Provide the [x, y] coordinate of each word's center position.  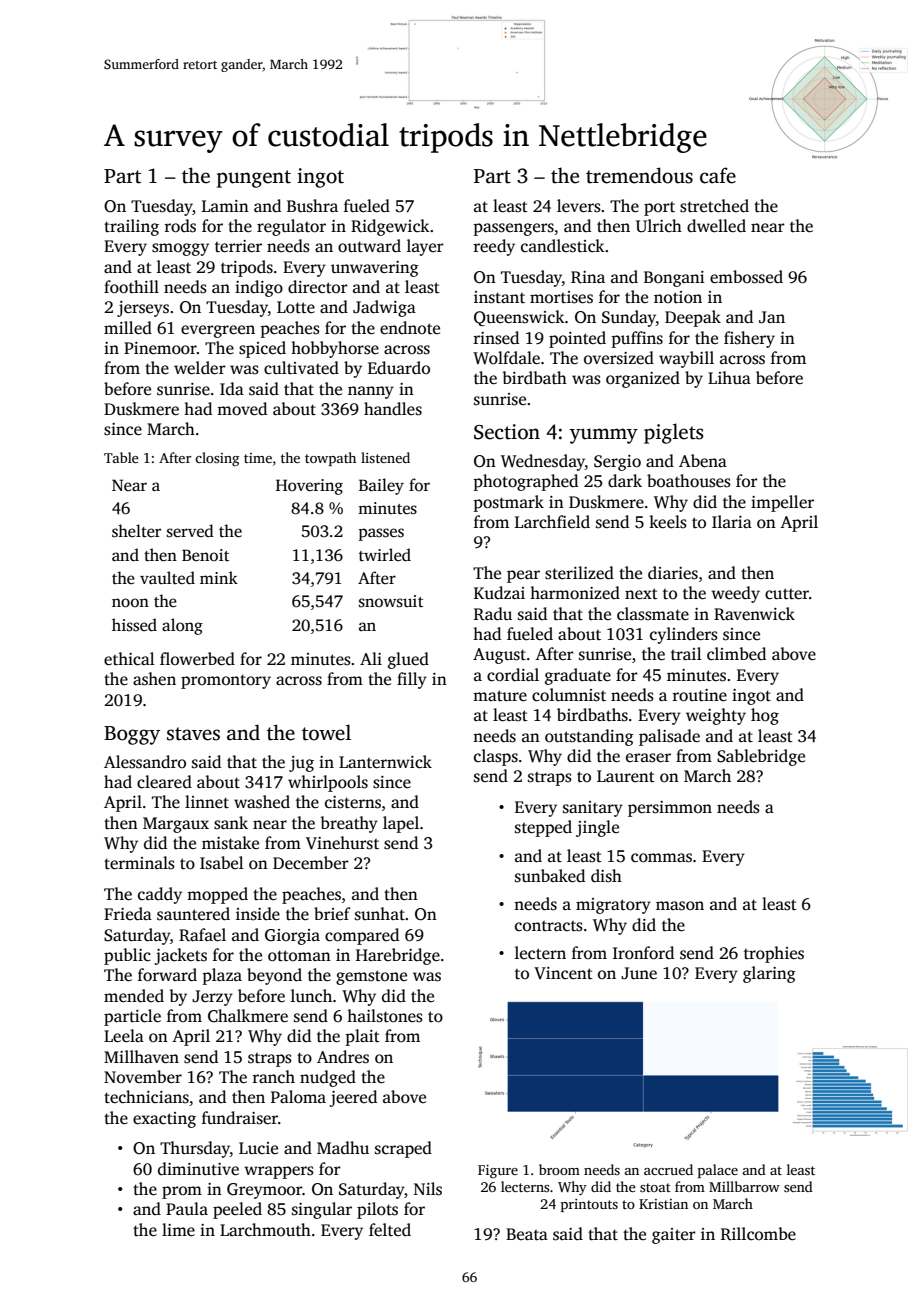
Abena [703, 461]
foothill [131, 287]
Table [121, 457]
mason [680, 906]
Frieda [128, 914]
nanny [371, 392]
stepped [543, 828]
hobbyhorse [335, 349]
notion [678, 297]
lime [178, 1230]
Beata [527, 1234]
